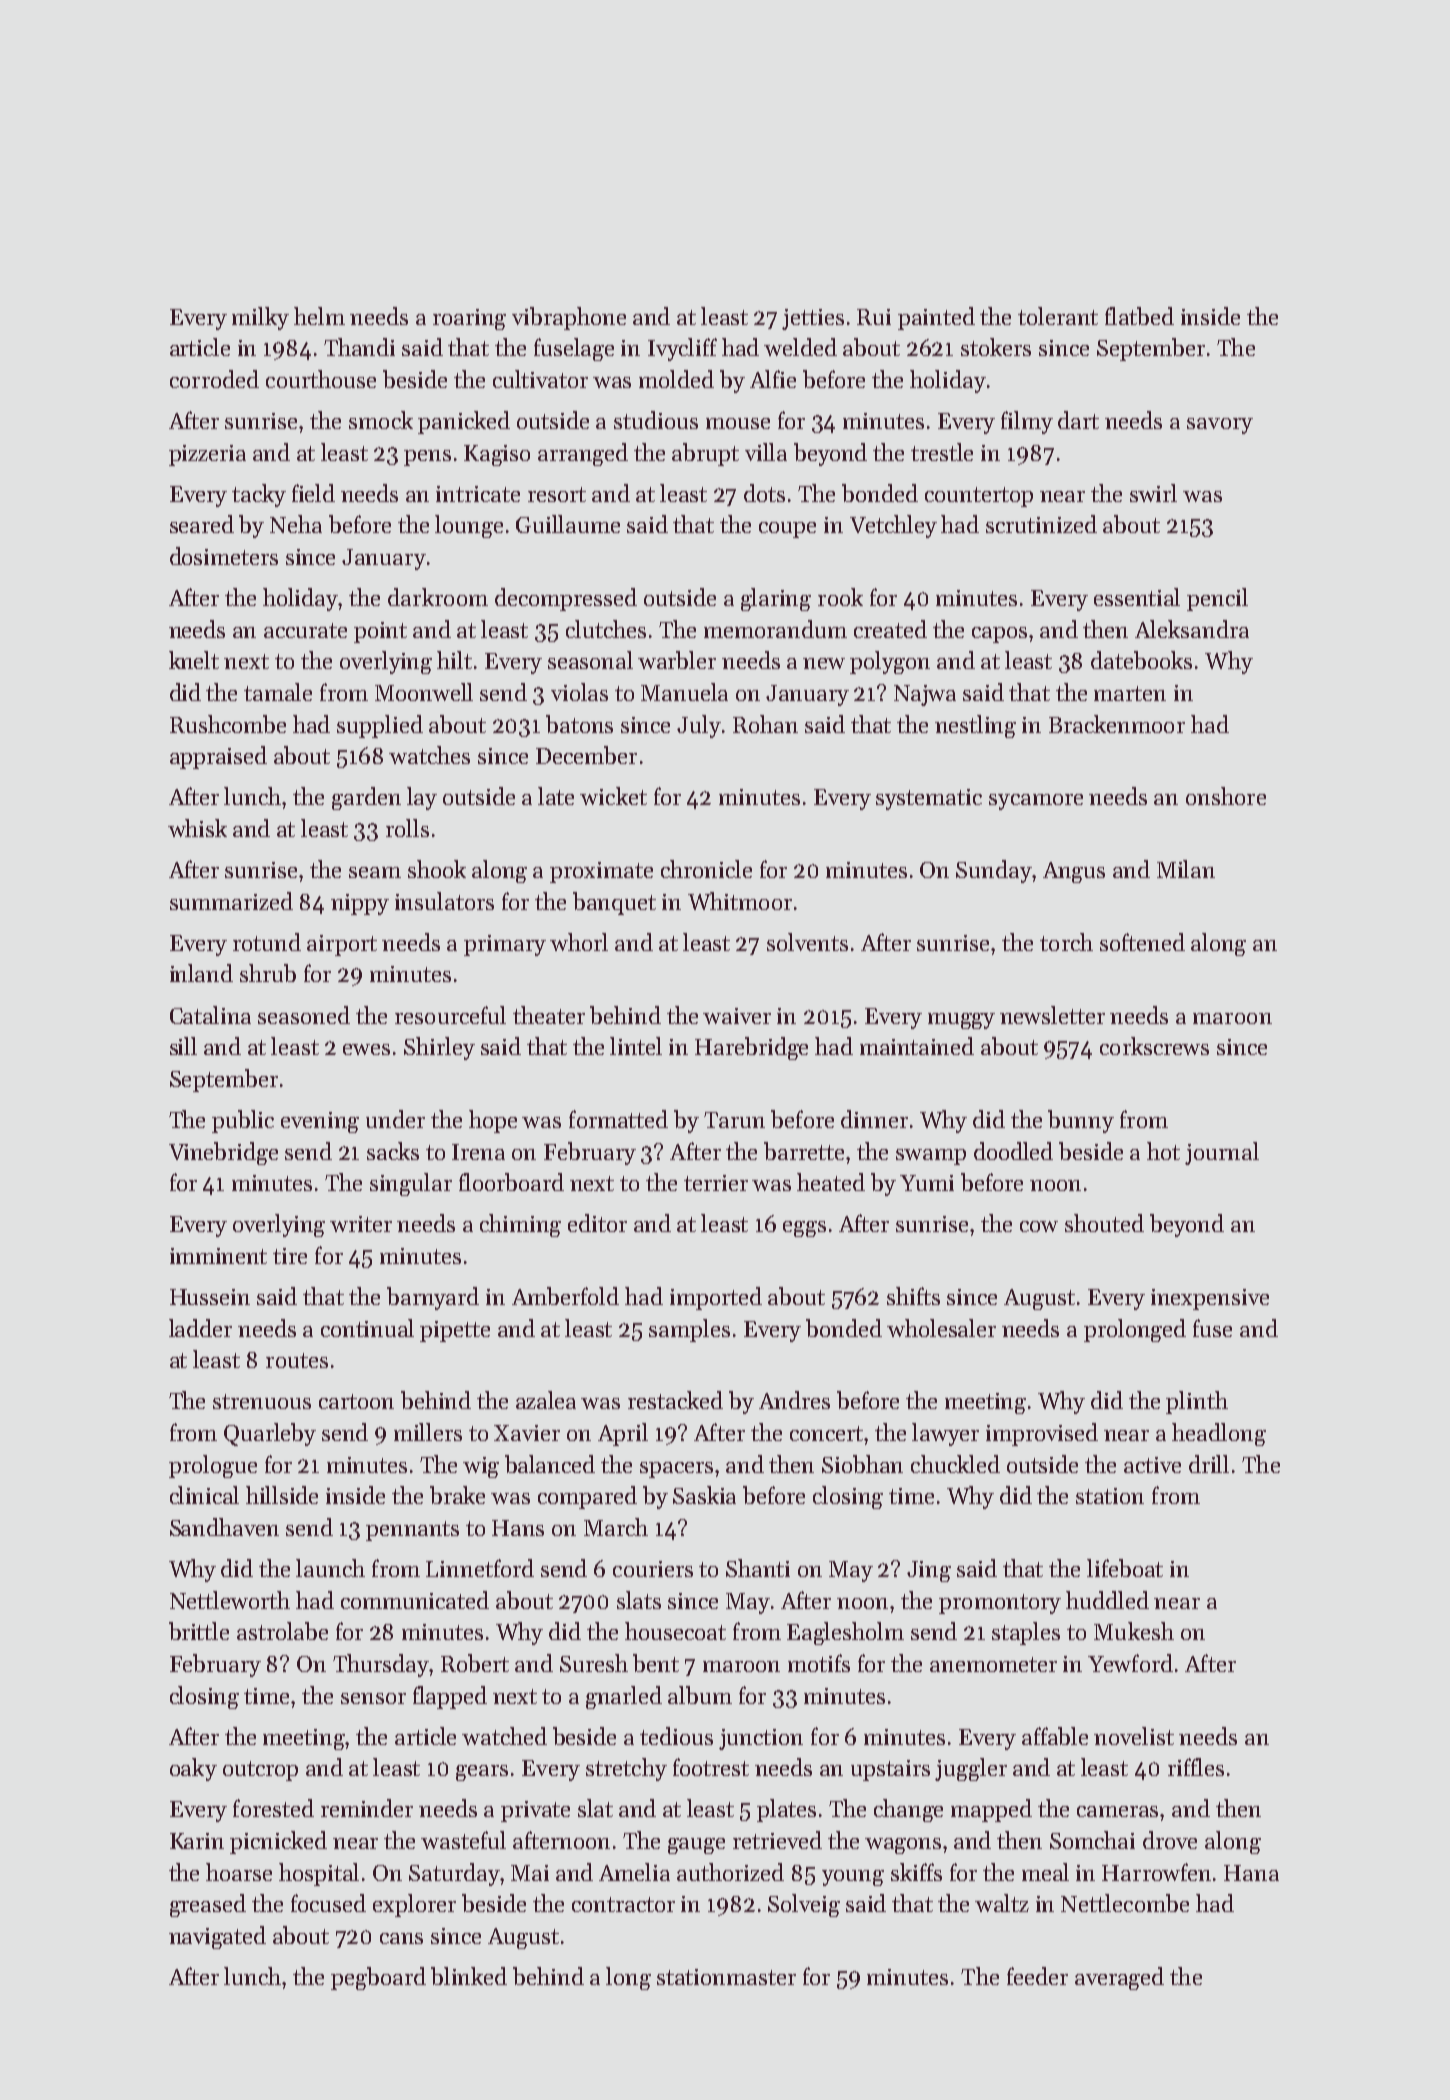 This screenshot has height=2100, width=1450. I want to click on evening, so click(320, 1122).
